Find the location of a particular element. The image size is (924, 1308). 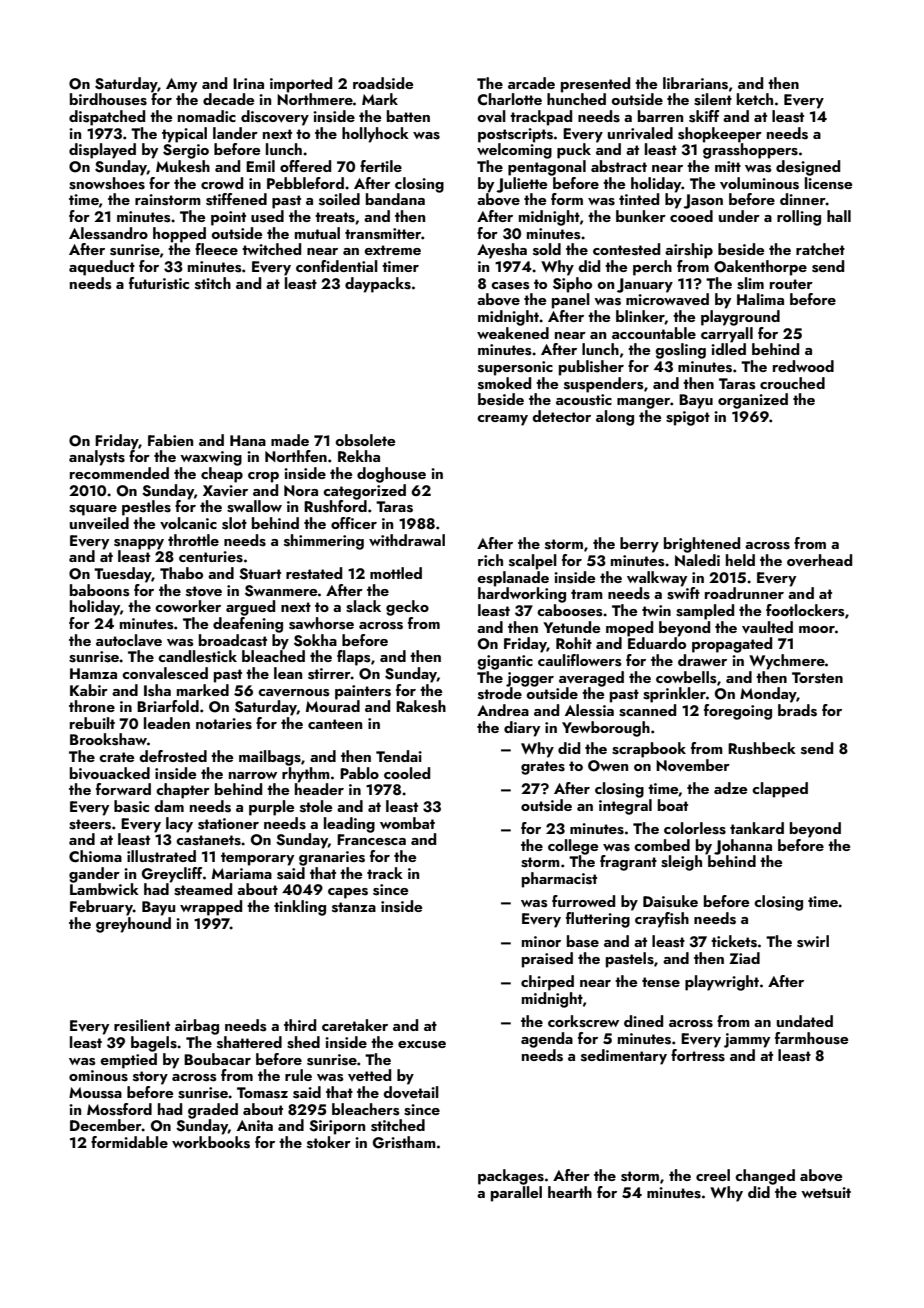

convalesced is located at coordinates (165, 673).
